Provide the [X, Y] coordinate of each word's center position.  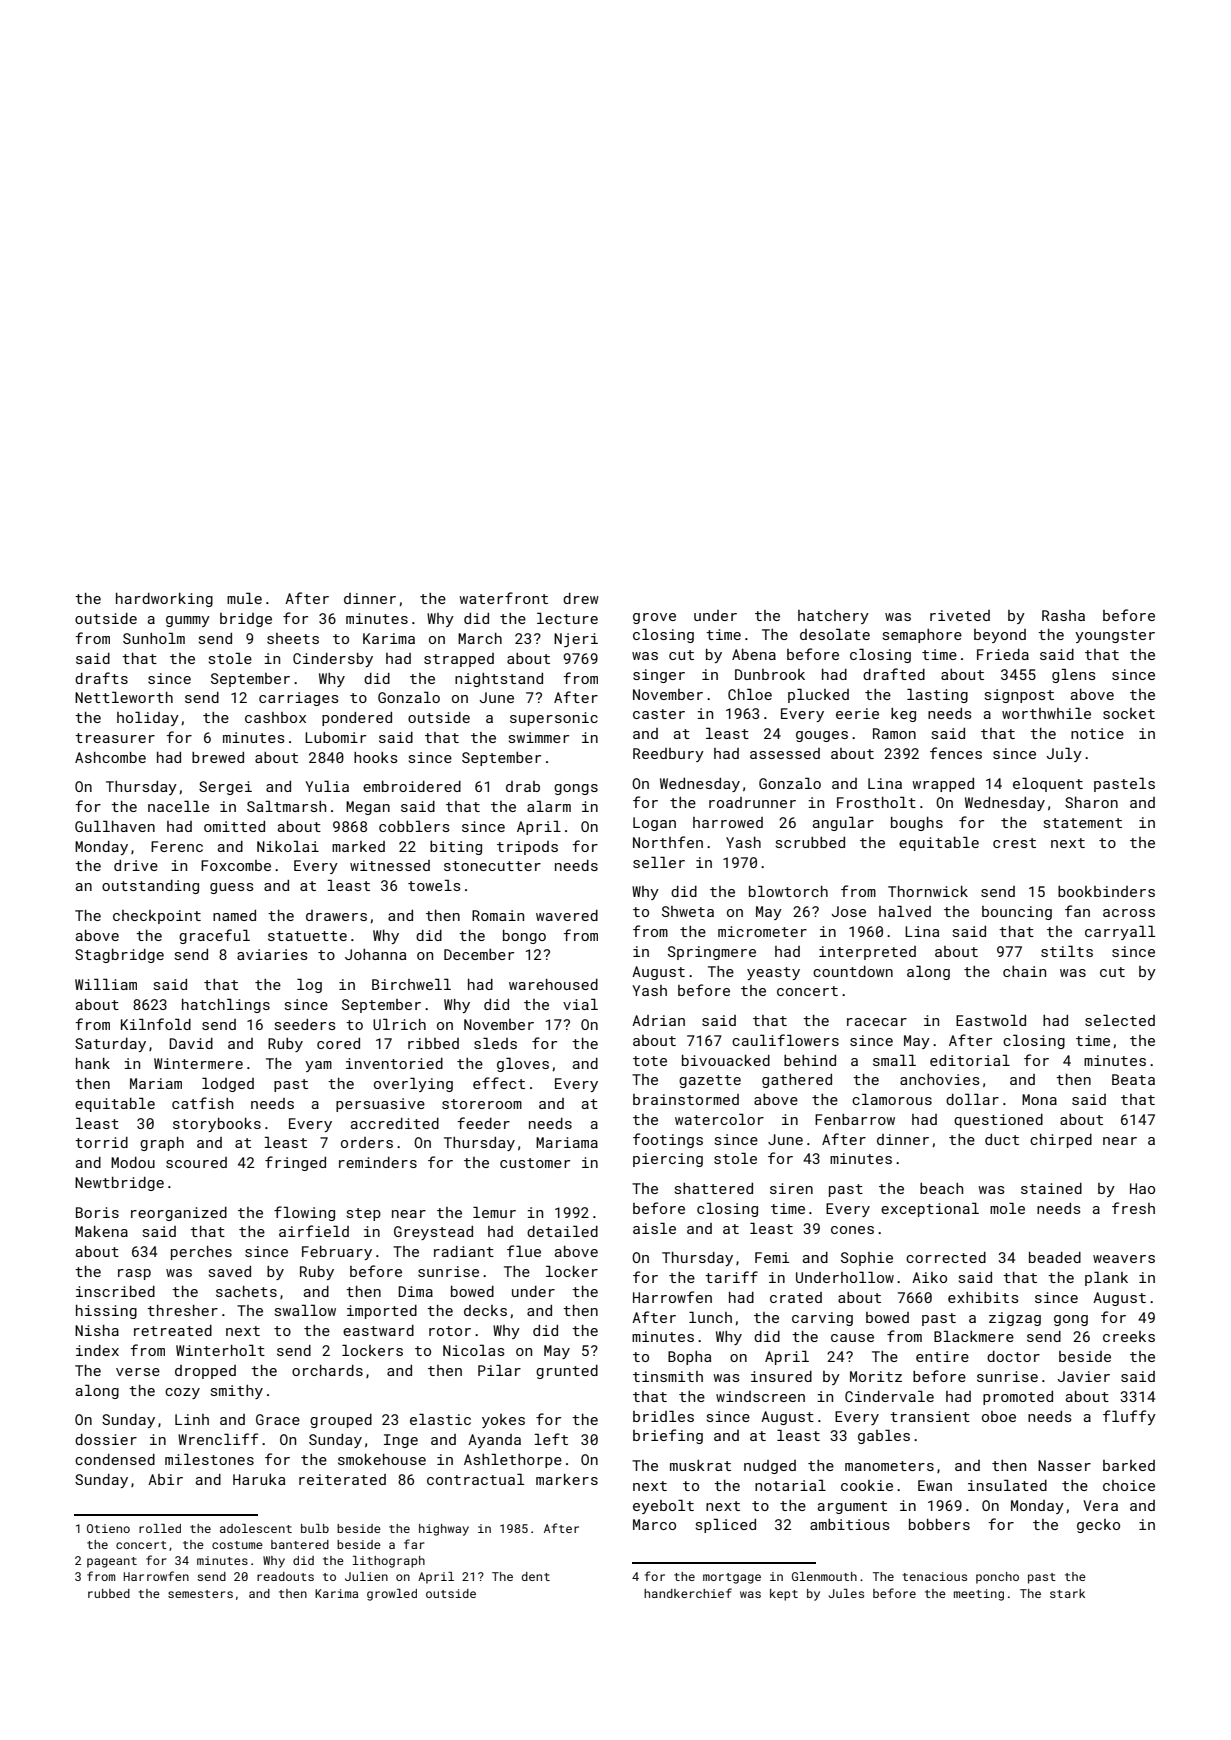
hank [93, 1063]
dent [536, 1576]
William [106, 984]
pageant [112, 1562]
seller [659, 862]
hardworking [164, 600]
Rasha [1063, 615]
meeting [979, 1595]
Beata [1133, 1079]
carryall [1120, 932]
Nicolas [474, 1350]
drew [581, 598]
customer [535, 1163]
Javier [1083, 1376]
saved [230, 1271]
